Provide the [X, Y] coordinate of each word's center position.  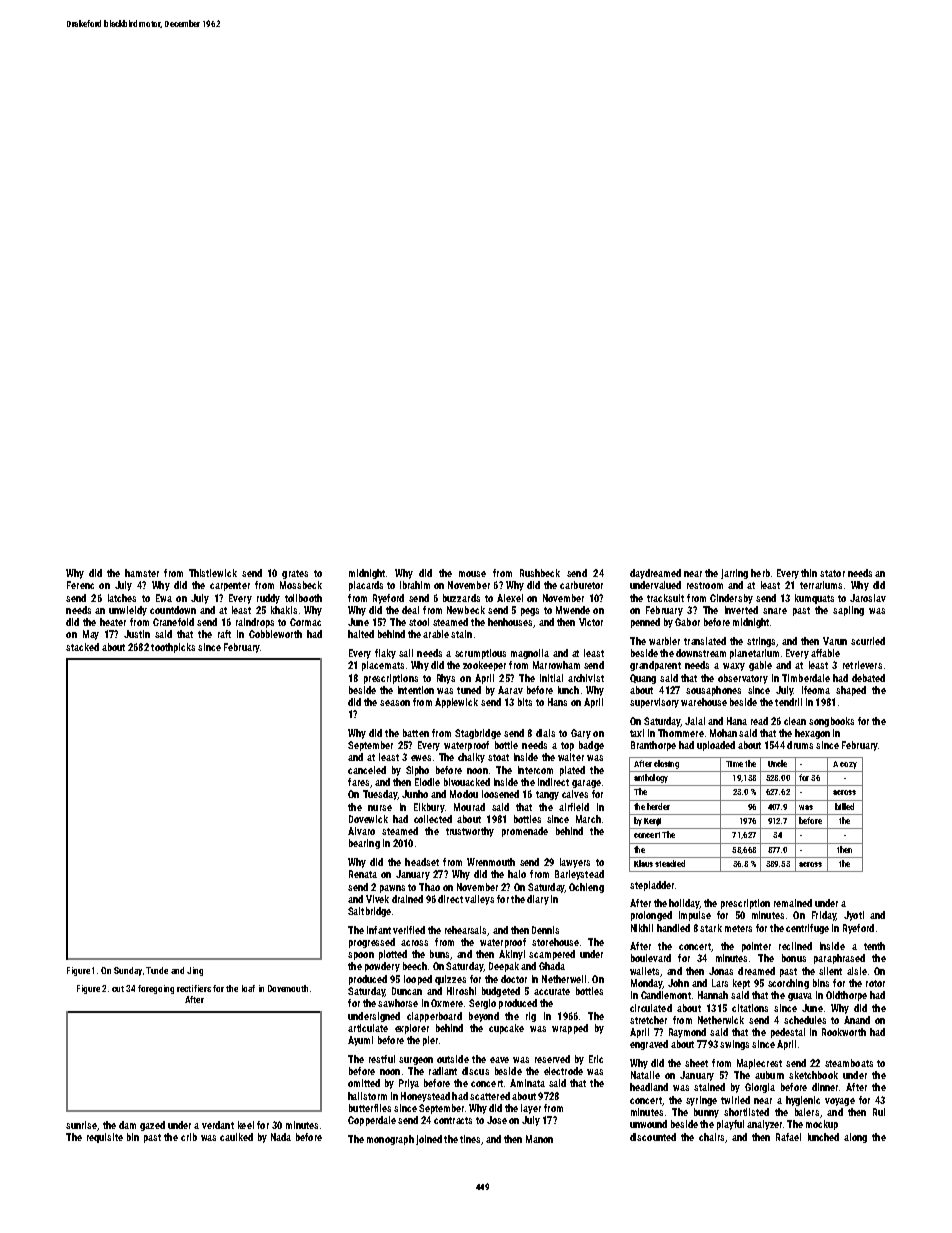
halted [361, 634]
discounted [653, 1137]
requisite [105, 1138]
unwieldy [128, 611]
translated [705, 641]
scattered [490, 1096]
